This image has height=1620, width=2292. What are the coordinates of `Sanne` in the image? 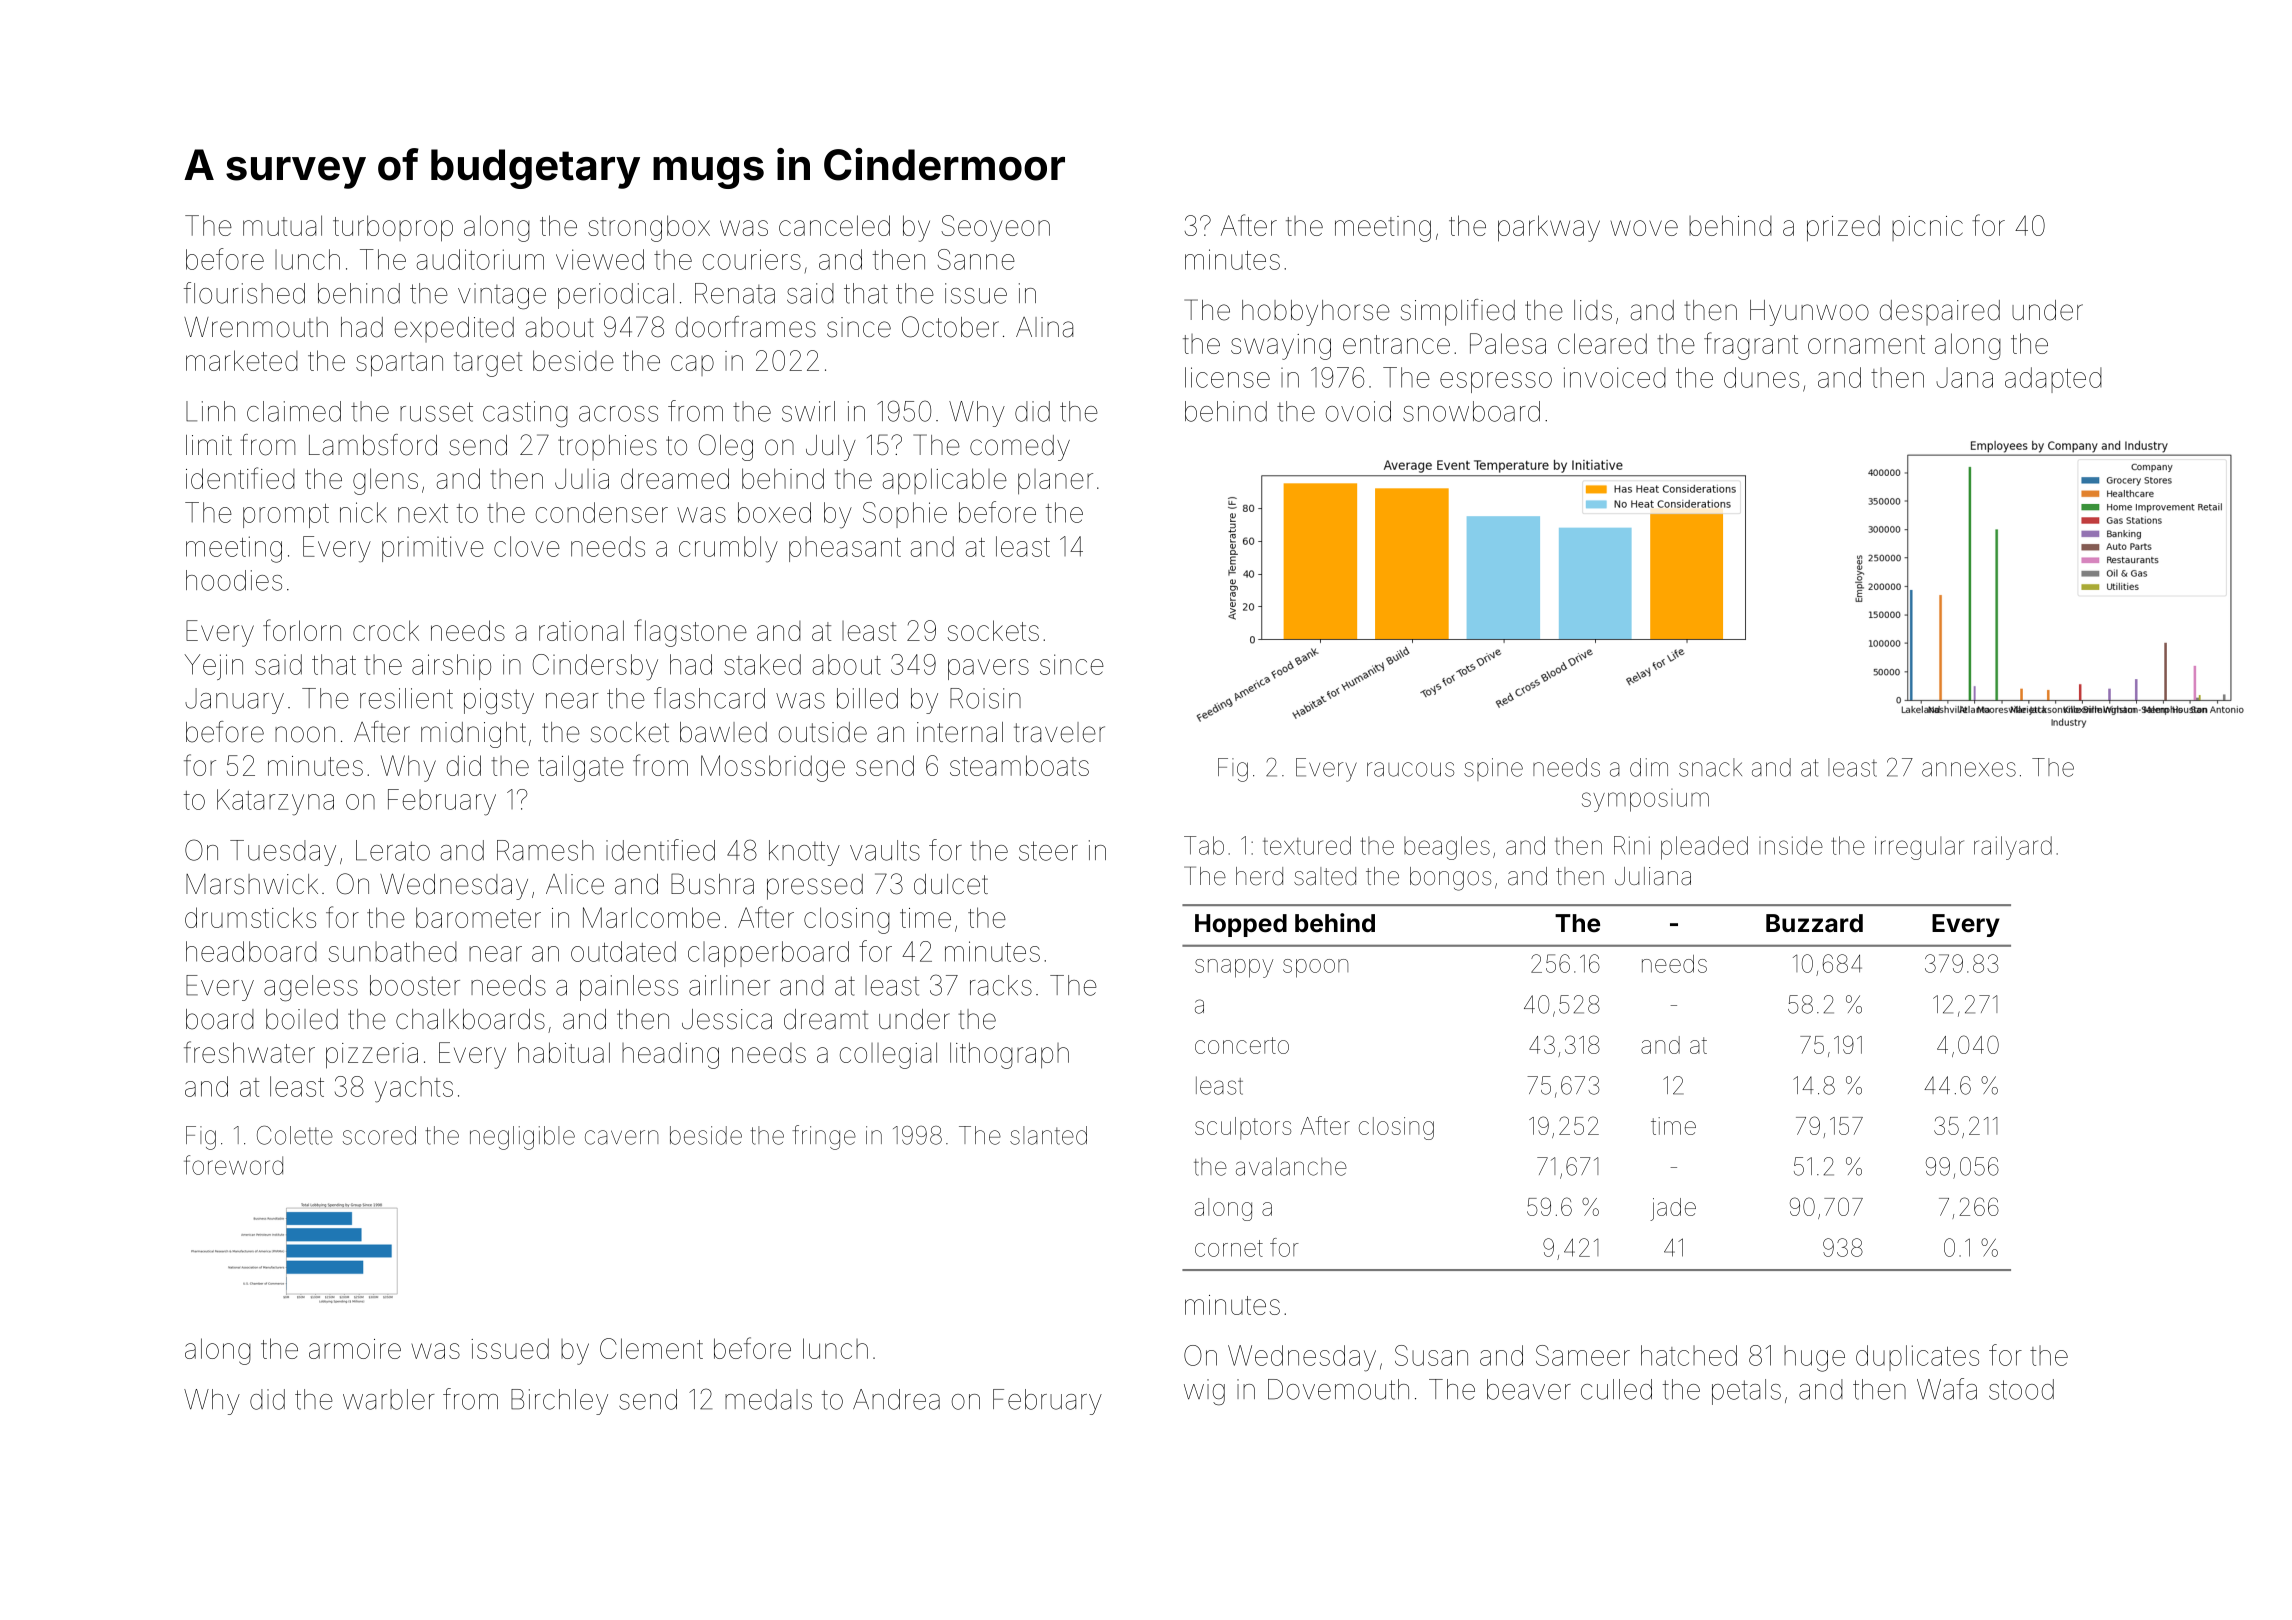 It's located at (976, 259).
